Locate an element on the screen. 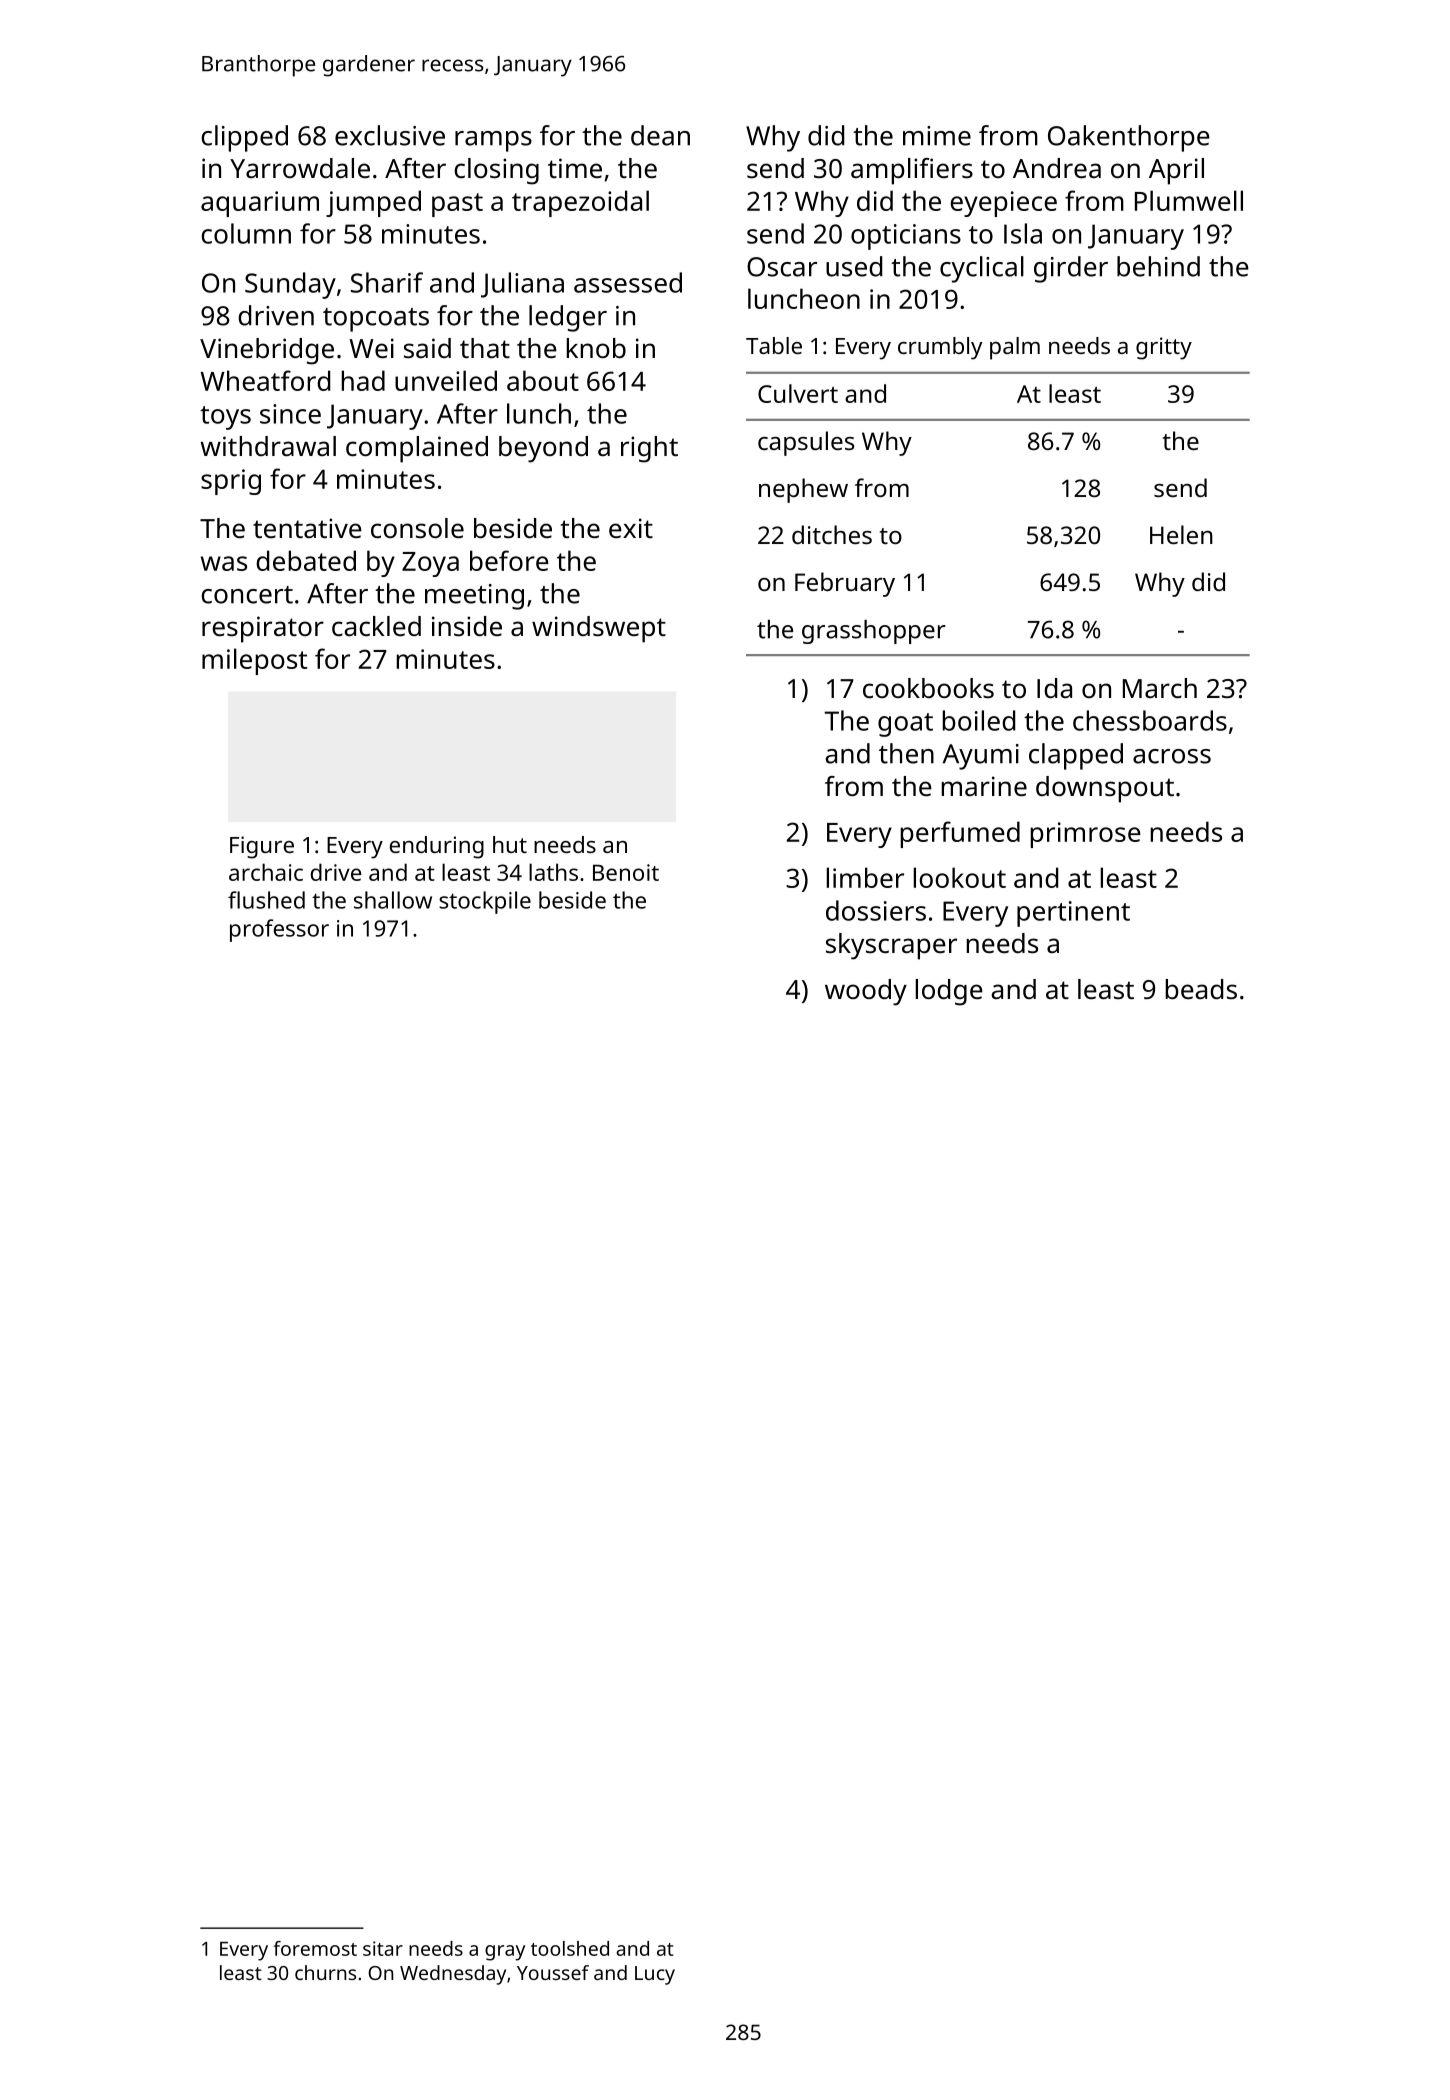 The height and width of the screenshot is (2100, 1450). beads is located at coordinates (1201, 989).
